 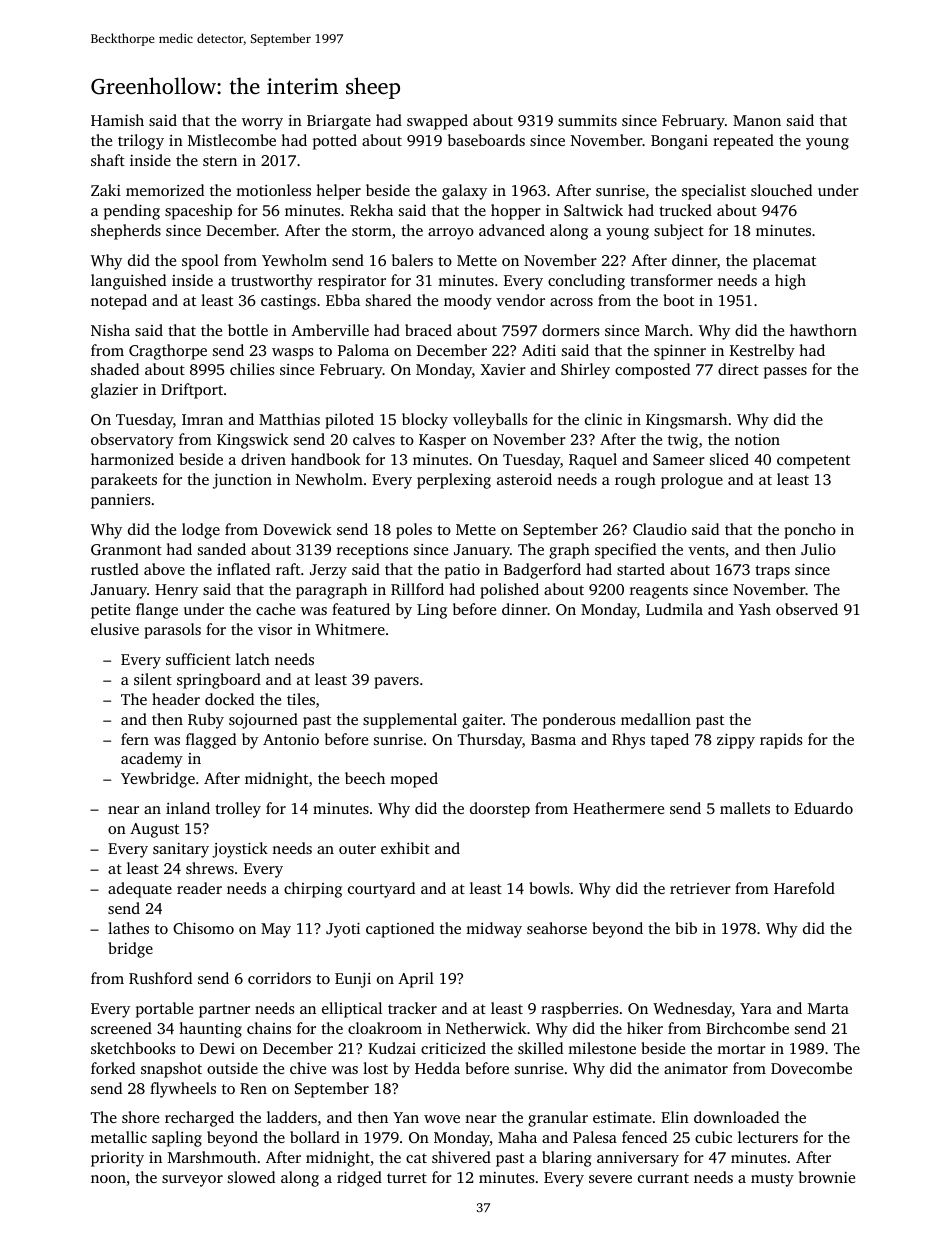 What do you see at coordinates (516, 212) in the screenshot?
I see `hopper` at bounding box center [516, 212].
